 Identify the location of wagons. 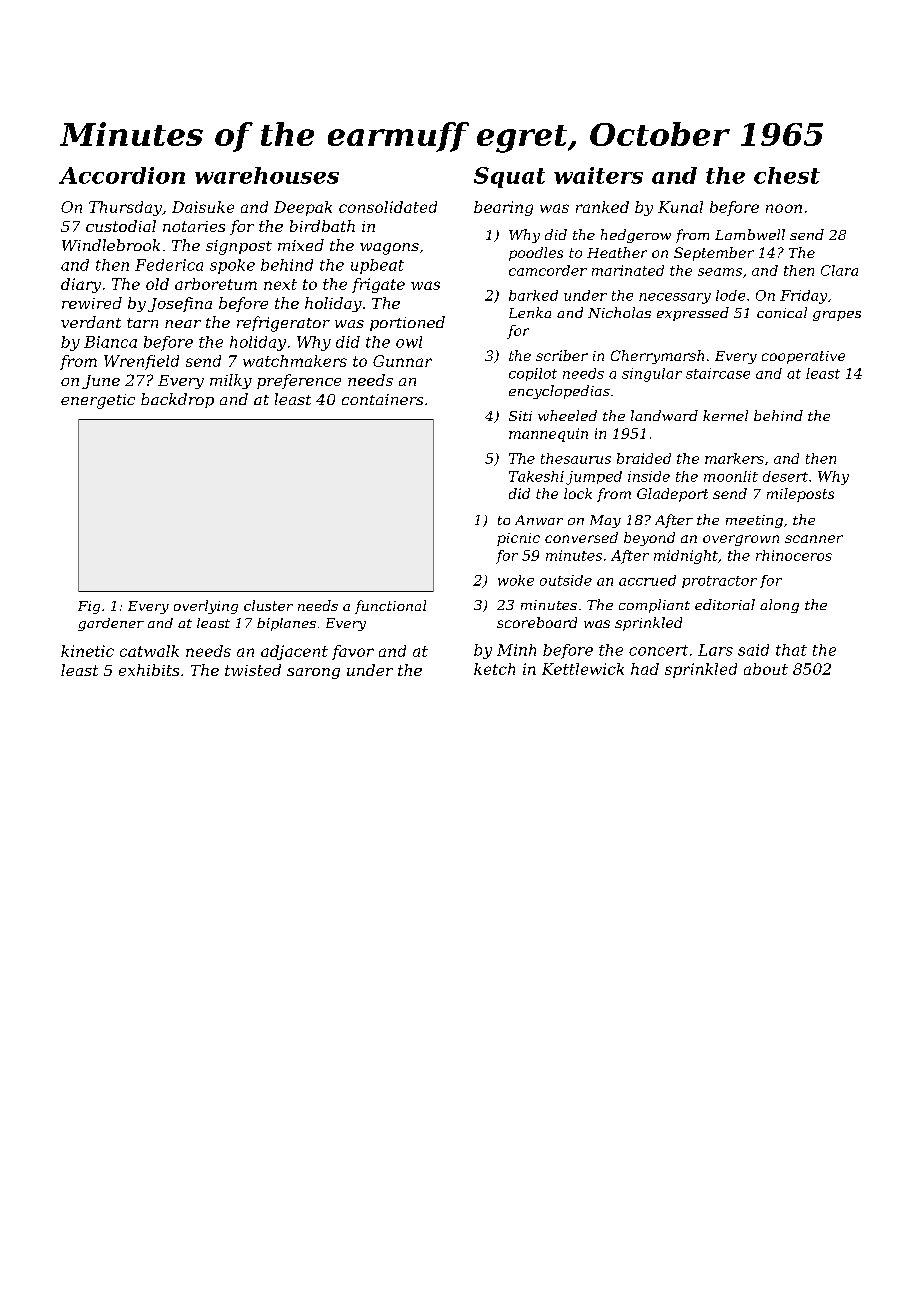
(389, 249).
